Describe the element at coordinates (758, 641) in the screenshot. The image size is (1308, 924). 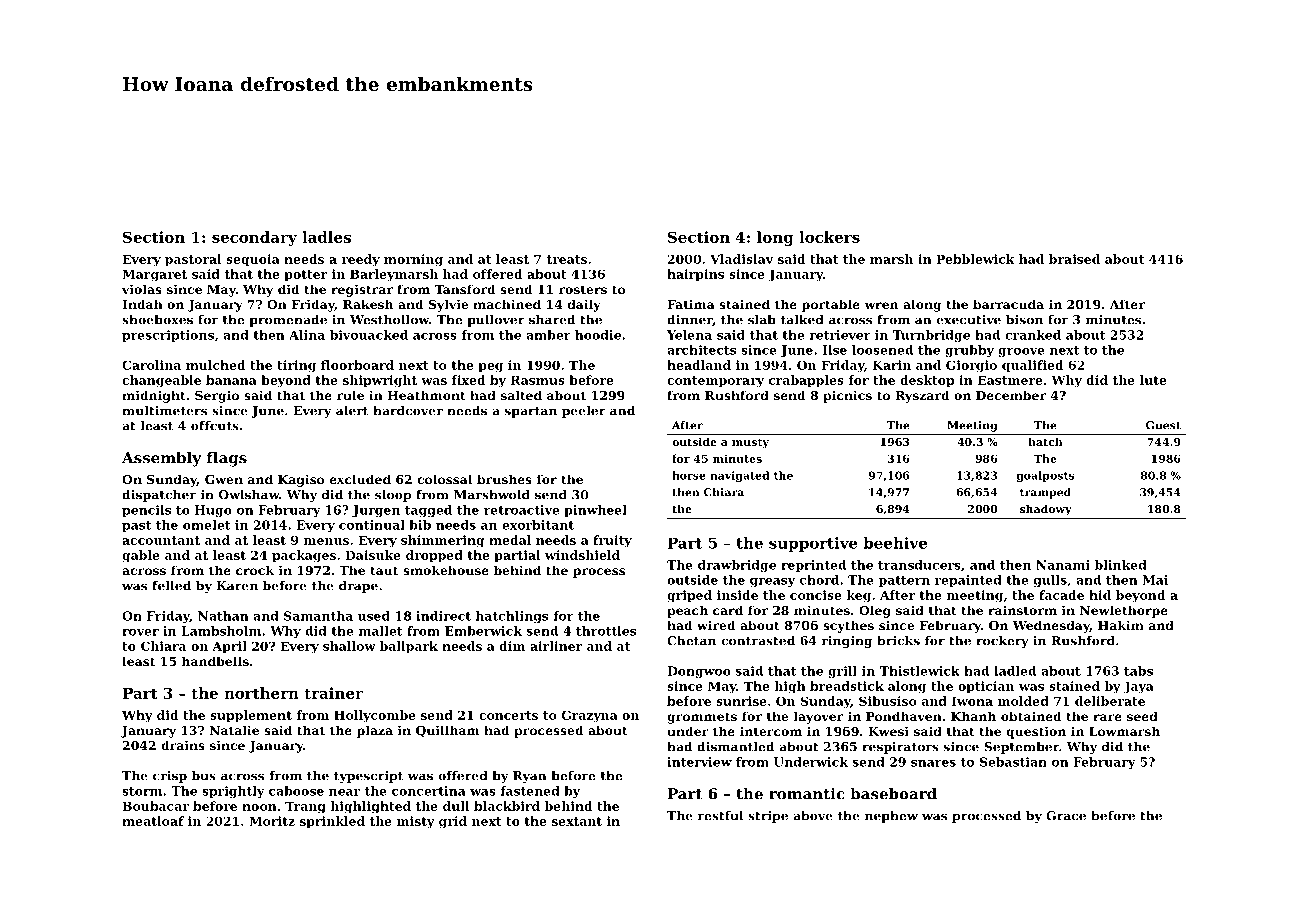
I see `contrasted` at that location.
